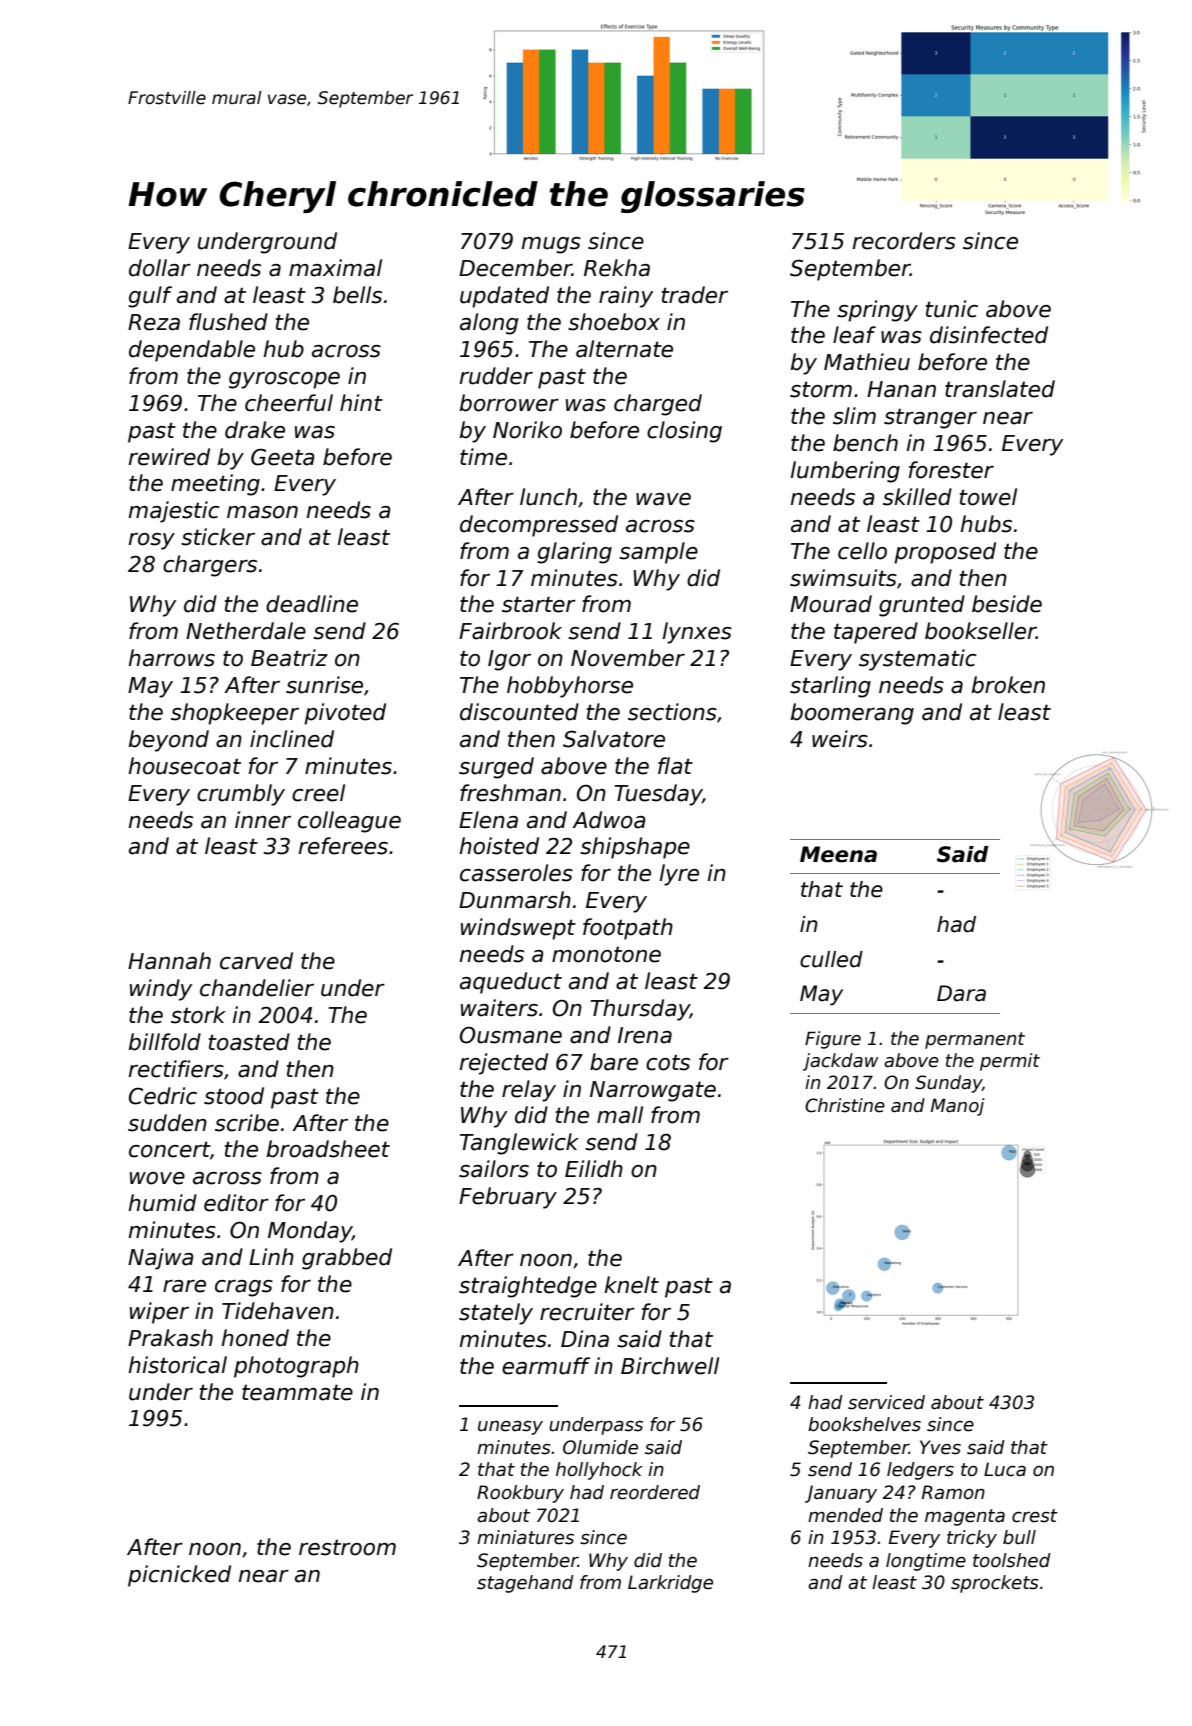 This screenshot has height=1726, width=1192. Describe the element at coordinates (551, 245) in the screenshot. I see `mugs` at that location.
